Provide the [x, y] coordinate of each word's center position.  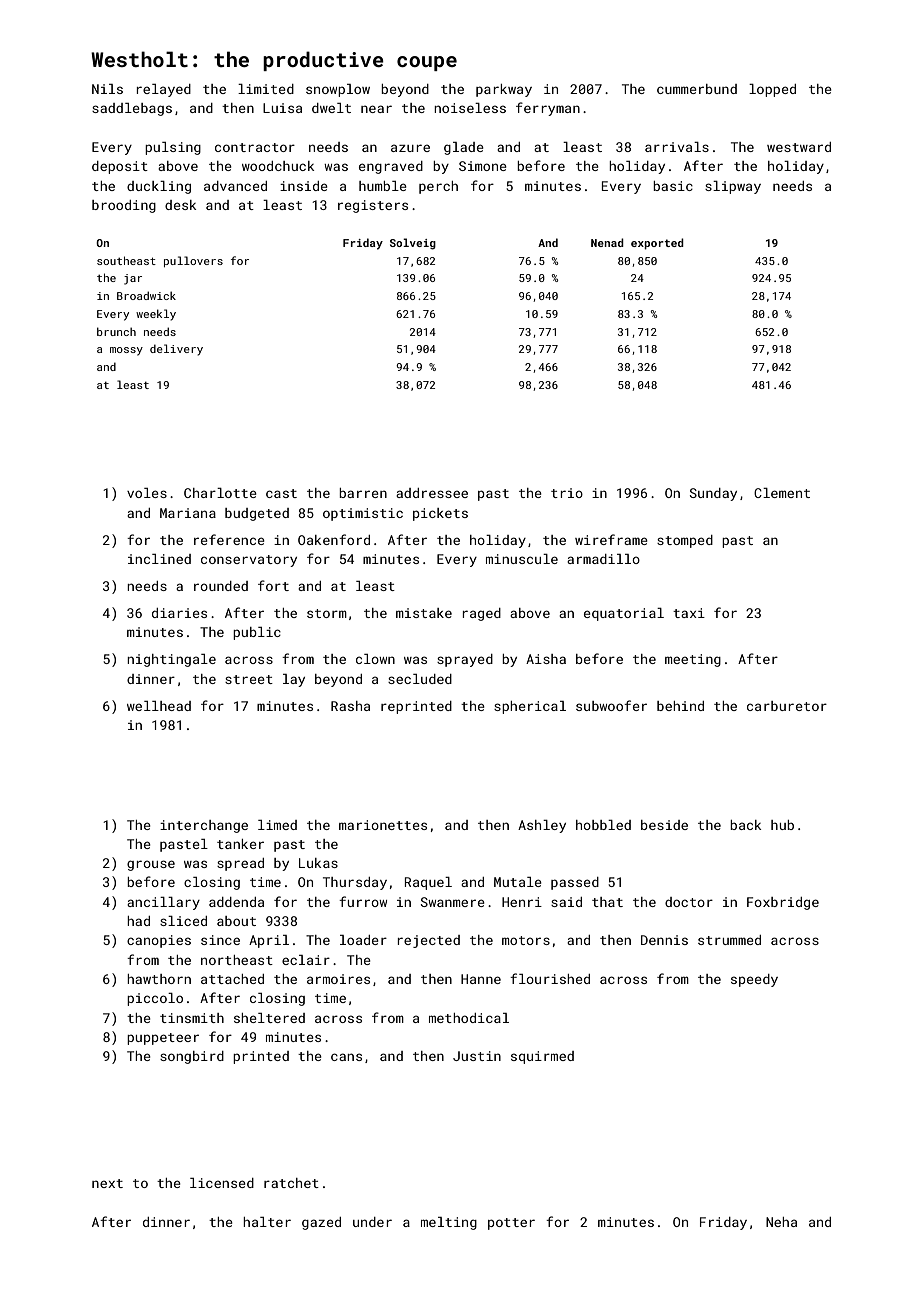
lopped [772, 90]
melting [449, 1223]
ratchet [291, 1183]
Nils [107, 89]
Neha [781, 1222]
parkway [504, 90]
